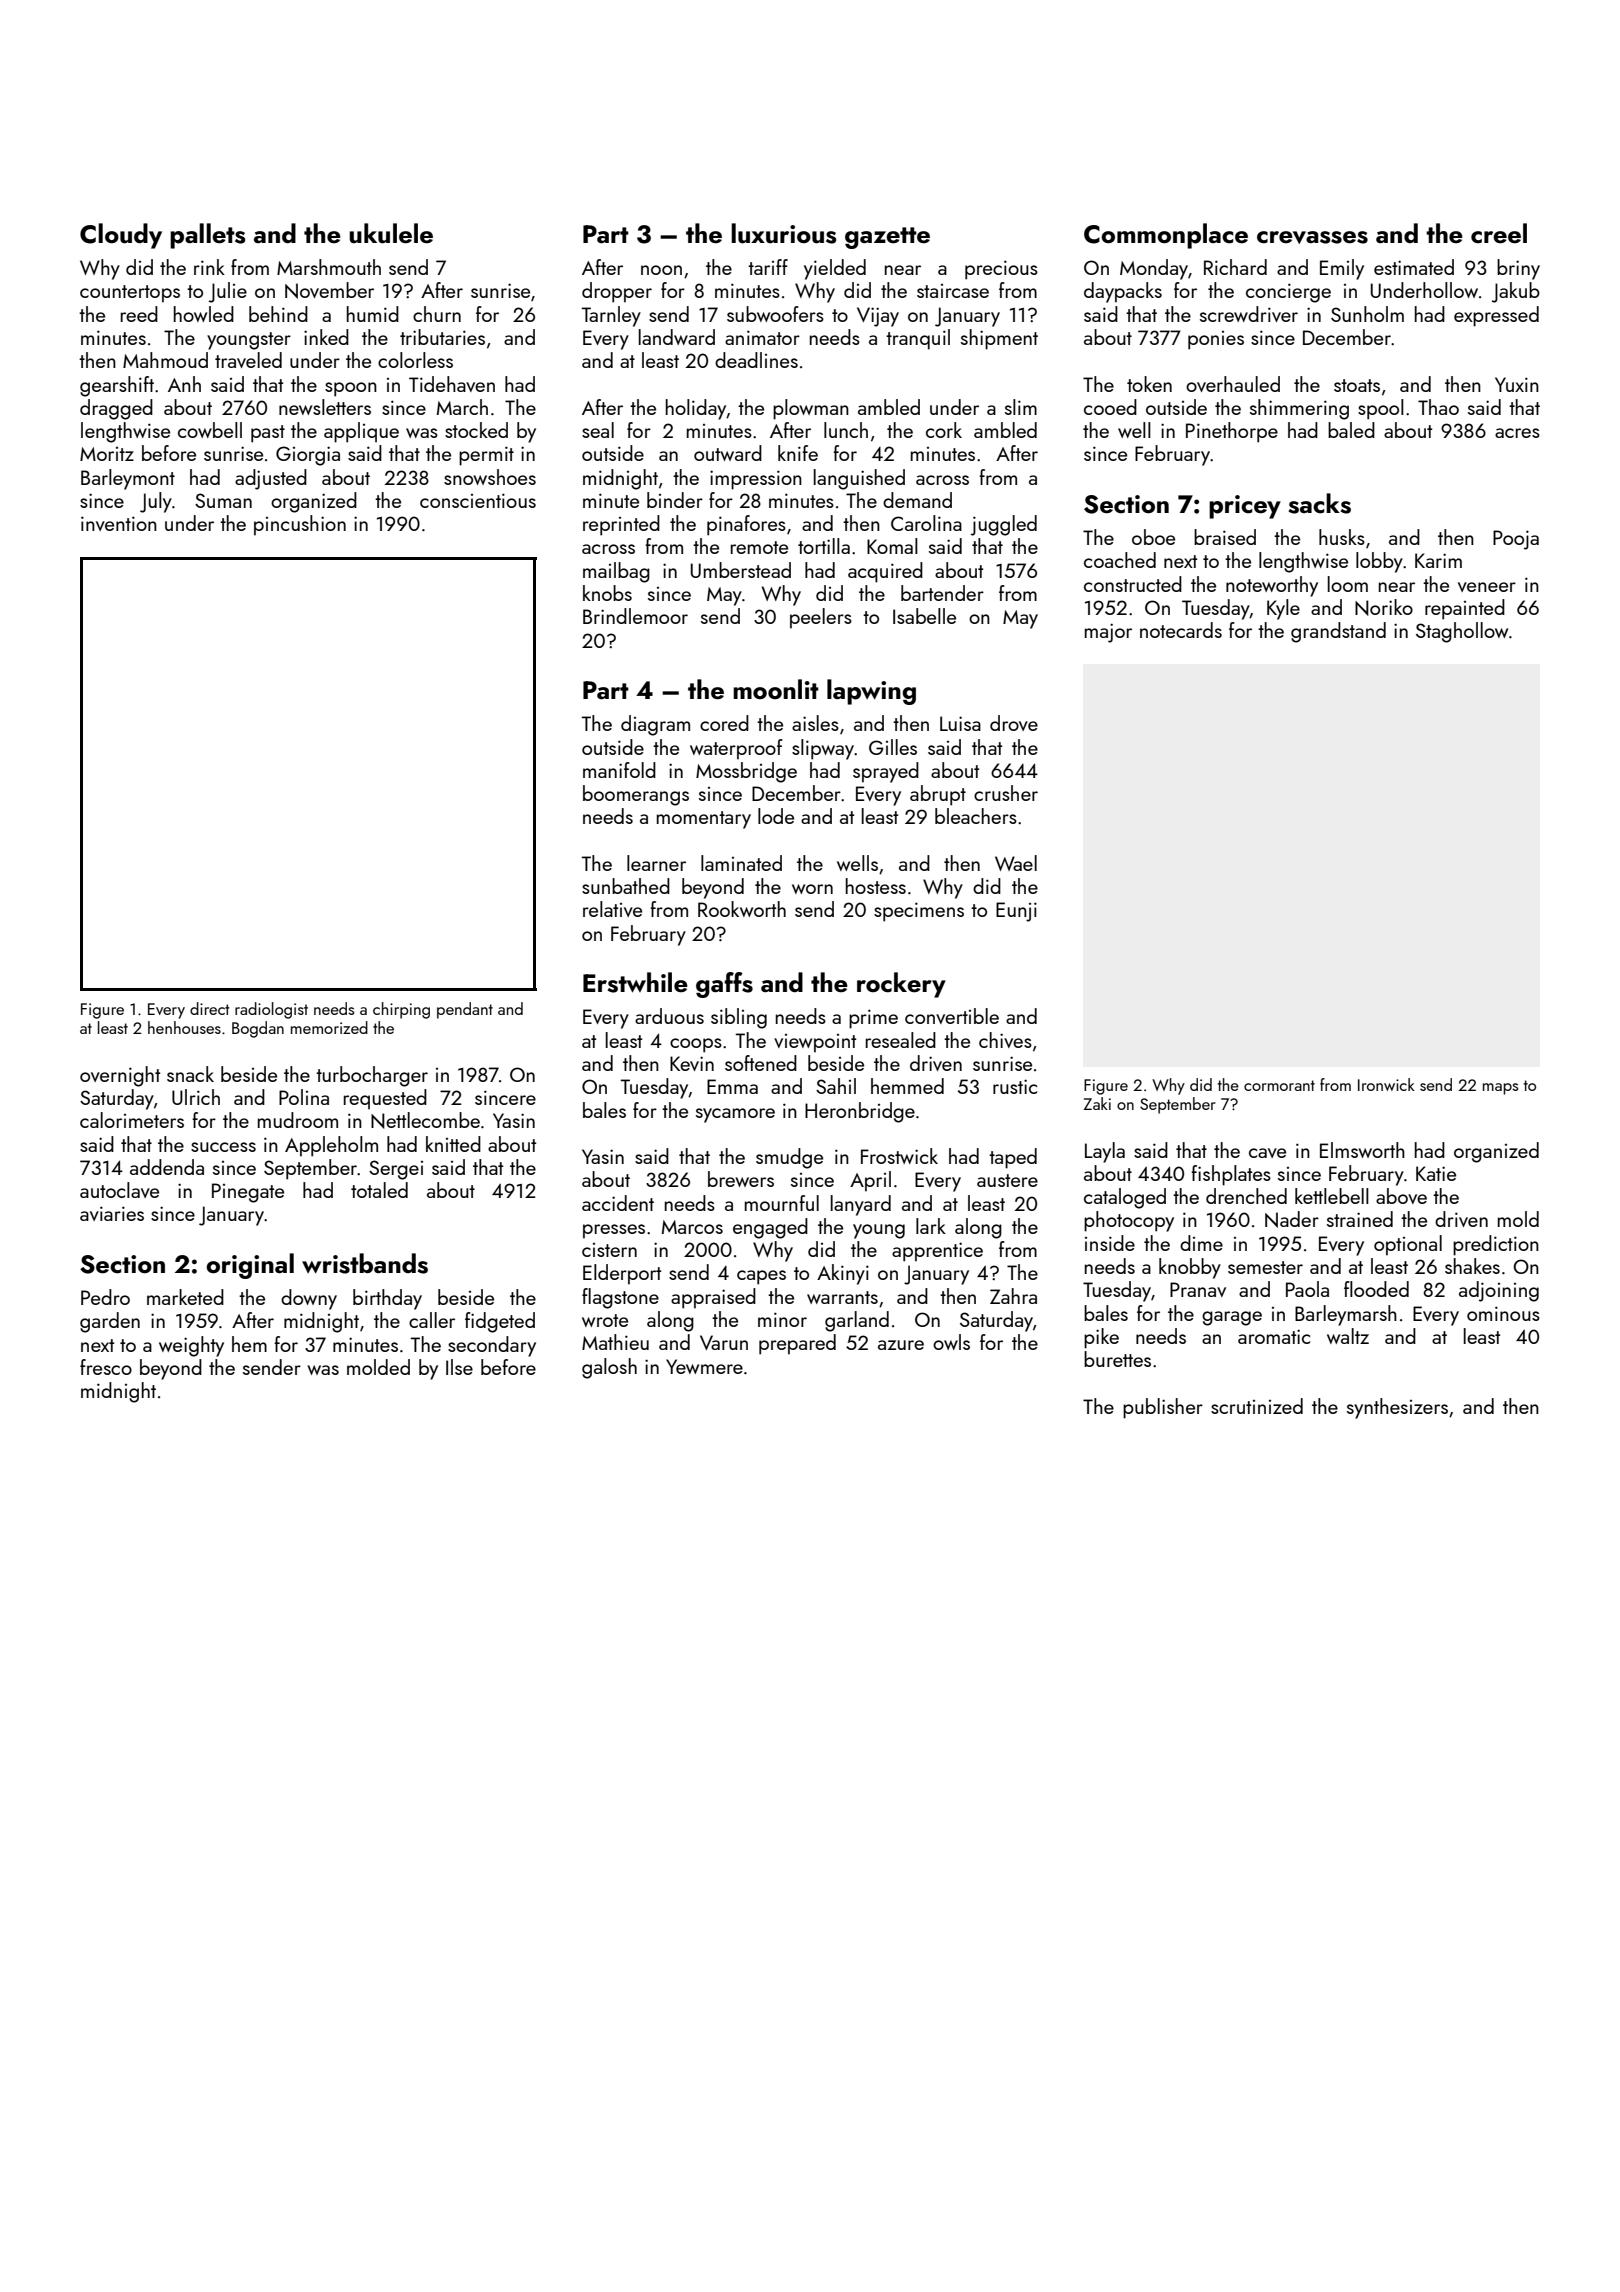 The width and height of the screenshot is (1620, 2292). Describe the element at coordinates (372, 1076) in the screenshot. I see `turbocharger` at that location.
